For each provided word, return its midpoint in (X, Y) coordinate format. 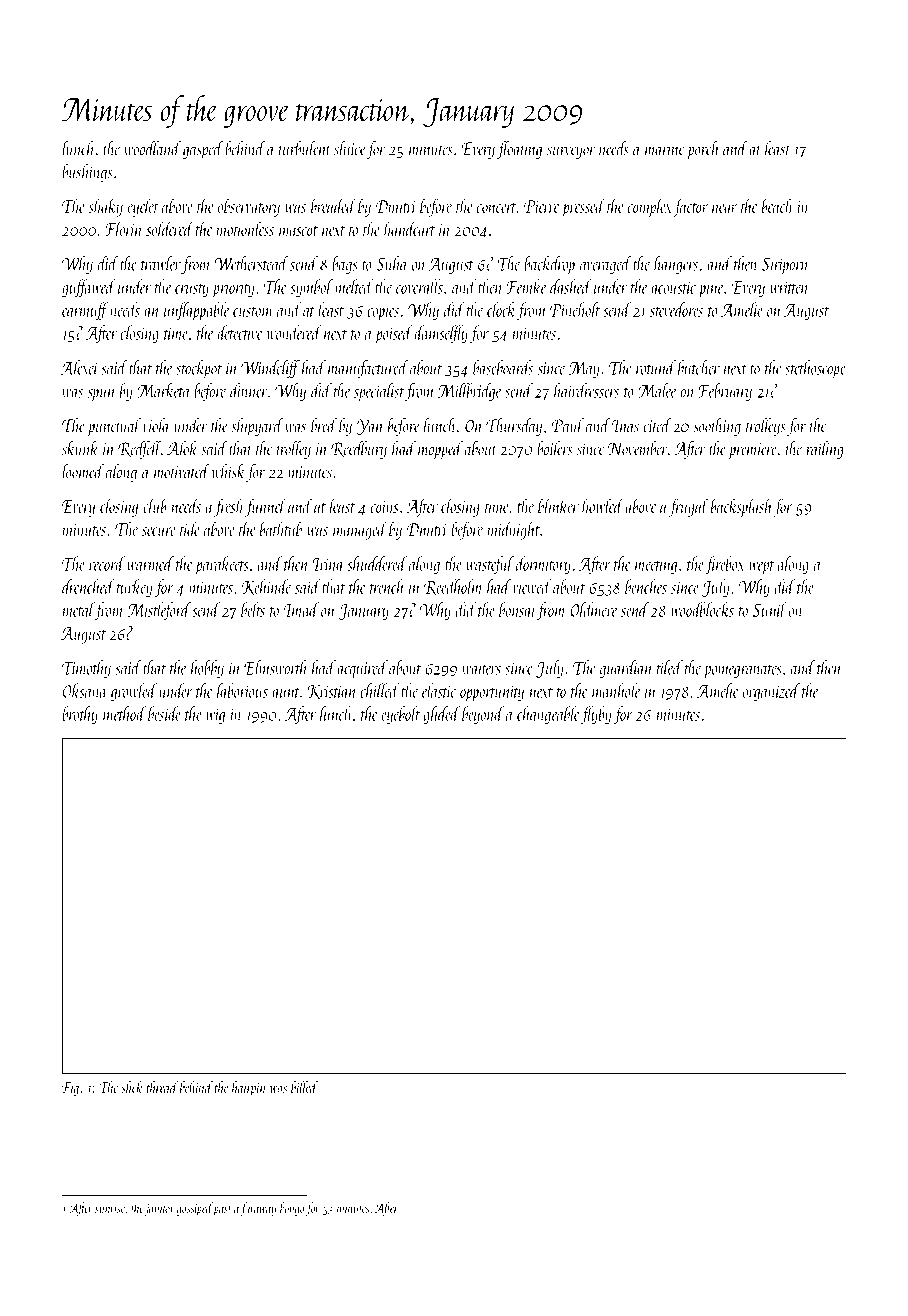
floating (519, 150)
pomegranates (743, 672)
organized (771, 692)
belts (253, 609)
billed (304, 1087)
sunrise (110, 1208)
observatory (249, 207)
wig (215, 717)
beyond (483, 715)
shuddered (377, 563)
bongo (292, 1209)
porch (703, 150)
